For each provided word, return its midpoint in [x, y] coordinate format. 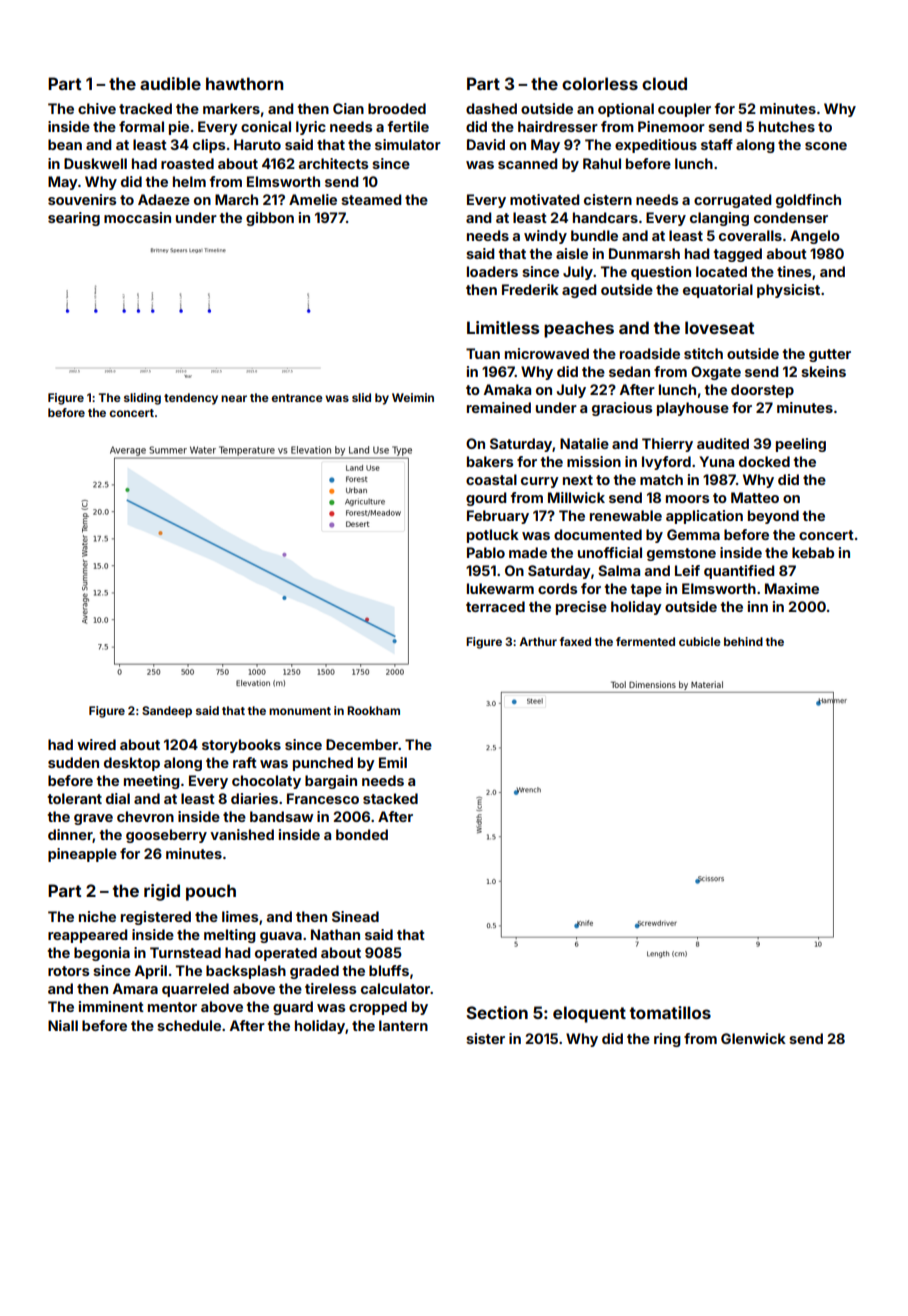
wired [96, 744]
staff [717, 144]
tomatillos [670, 1012]
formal [141, 126]
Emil [393, 762]
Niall [63, 1025]
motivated [544, 199]
